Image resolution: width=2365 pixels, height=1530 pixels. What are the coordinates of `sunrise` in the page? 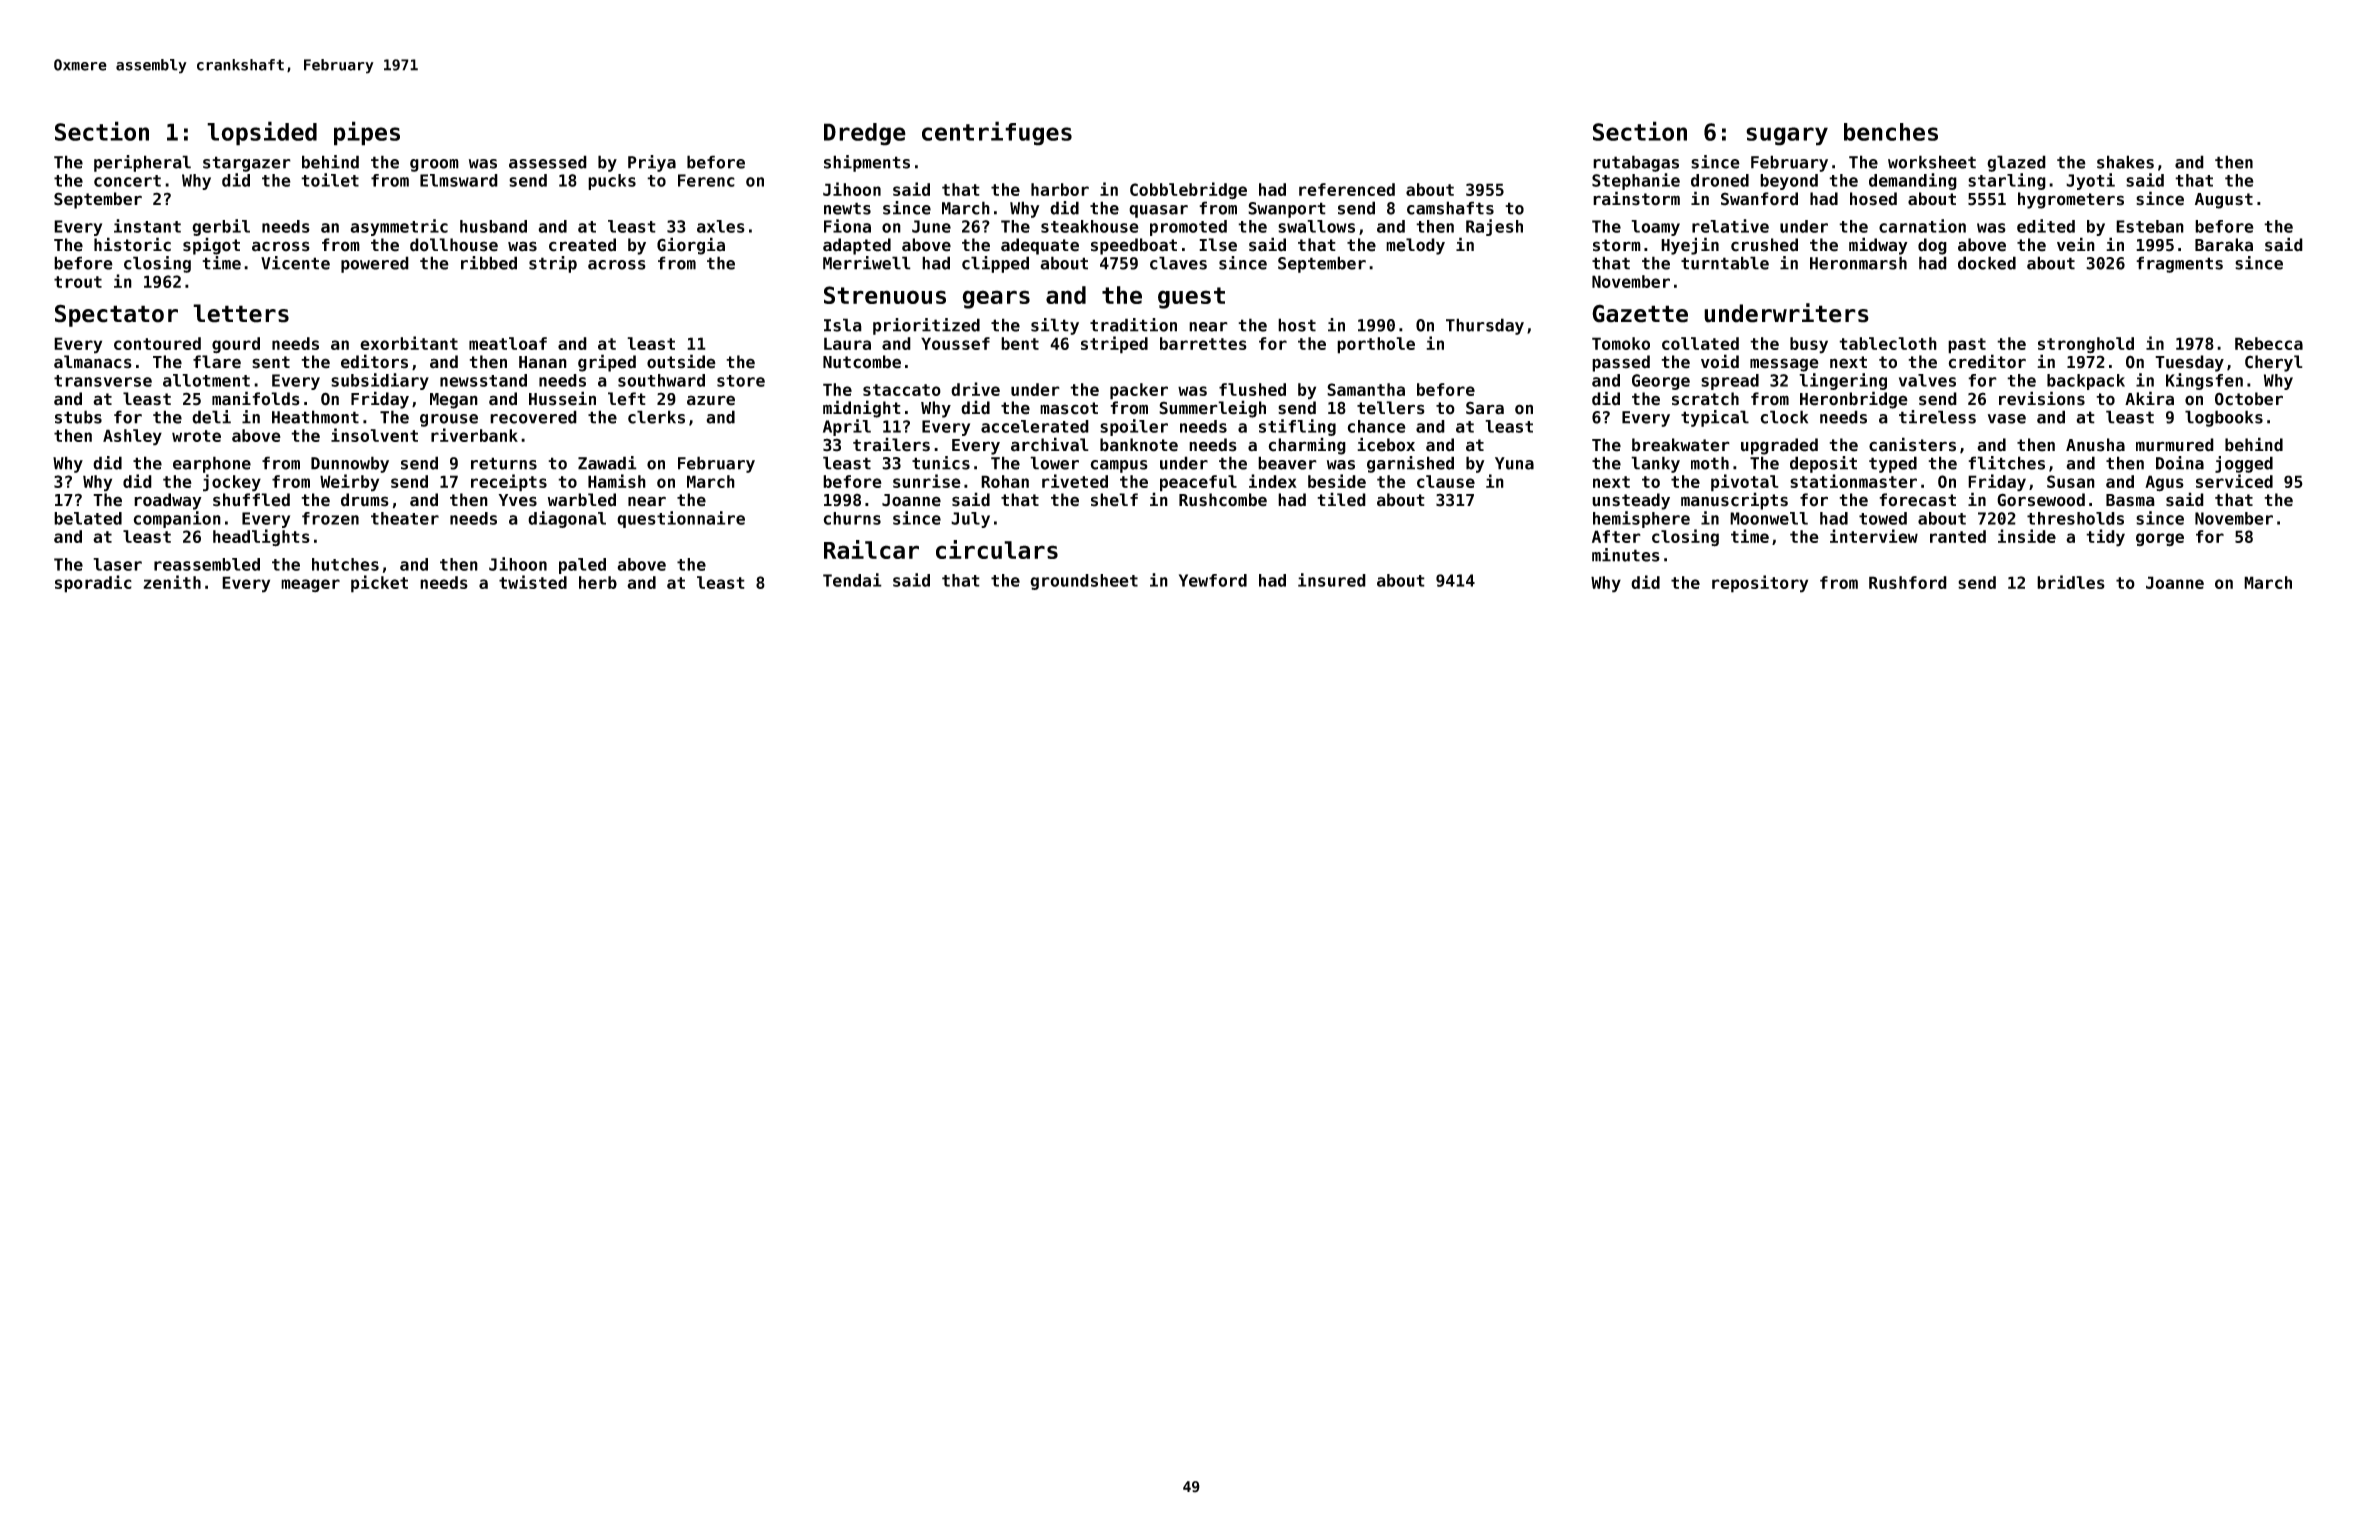 It's located at (927, 481).
